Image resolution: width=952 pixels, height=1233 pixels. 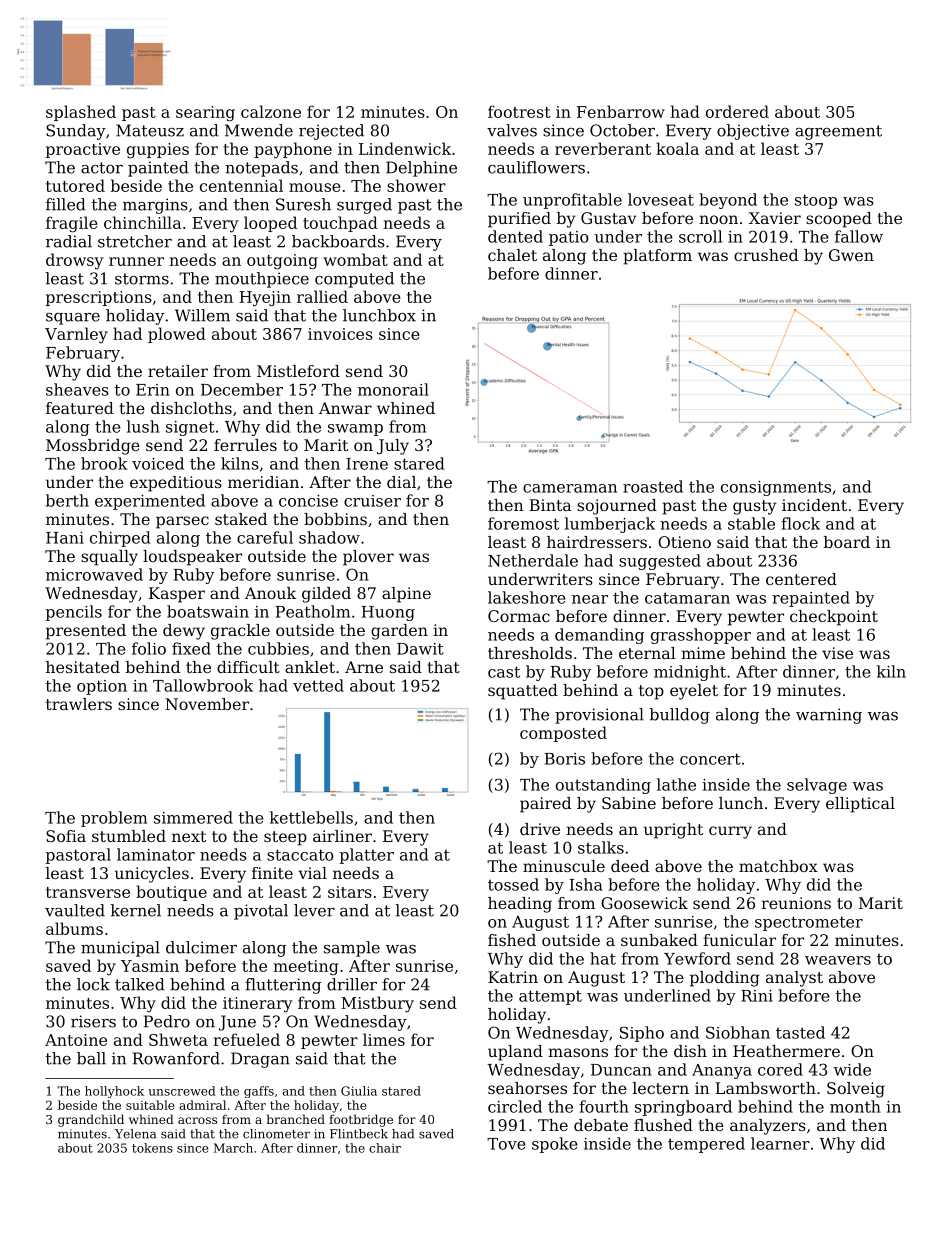 I want to click on Tove, so click(x=506, y=1144).
